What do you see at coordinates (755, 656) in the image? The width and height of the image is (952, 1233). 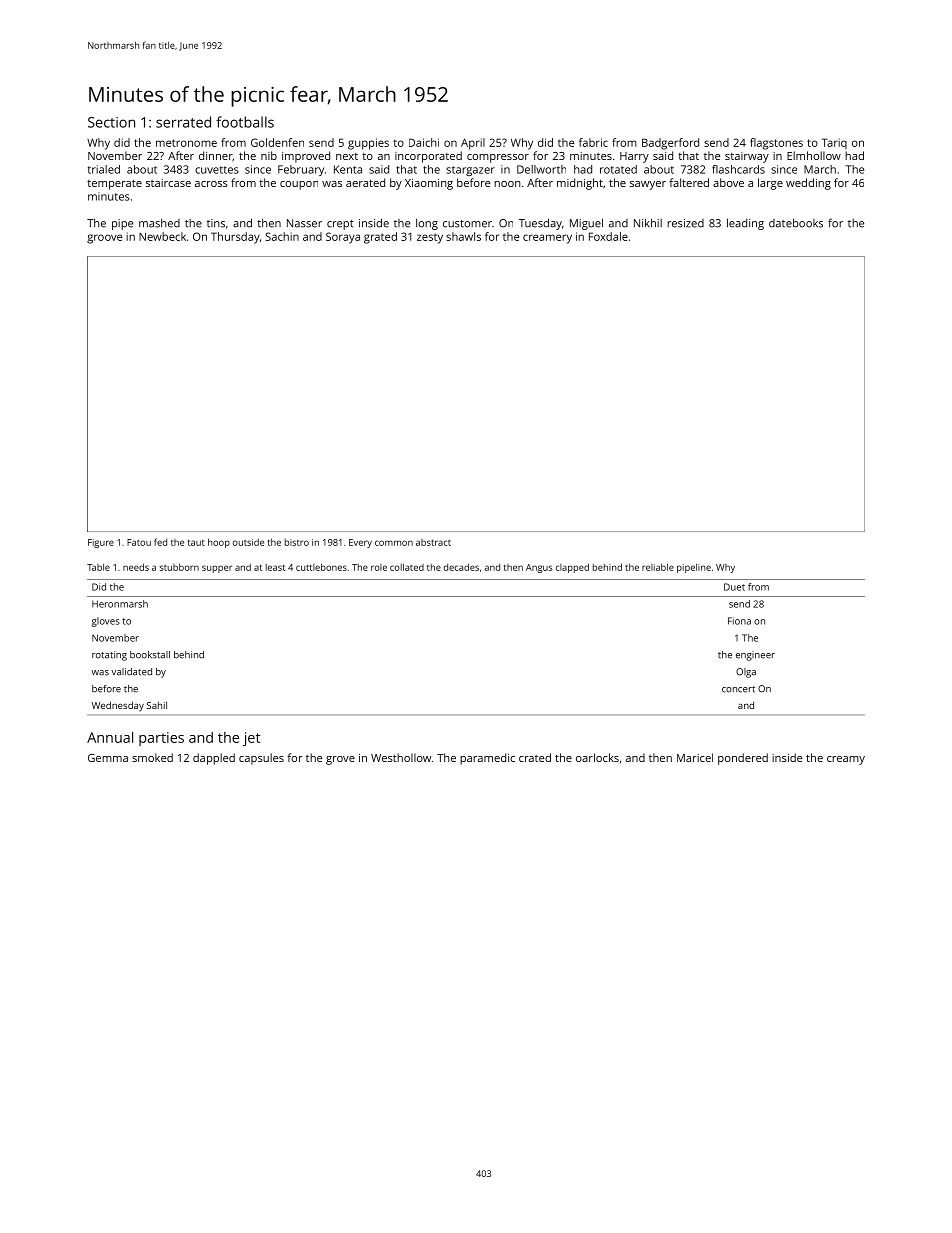 I see `engineer` at bounding box center [755, 656].
